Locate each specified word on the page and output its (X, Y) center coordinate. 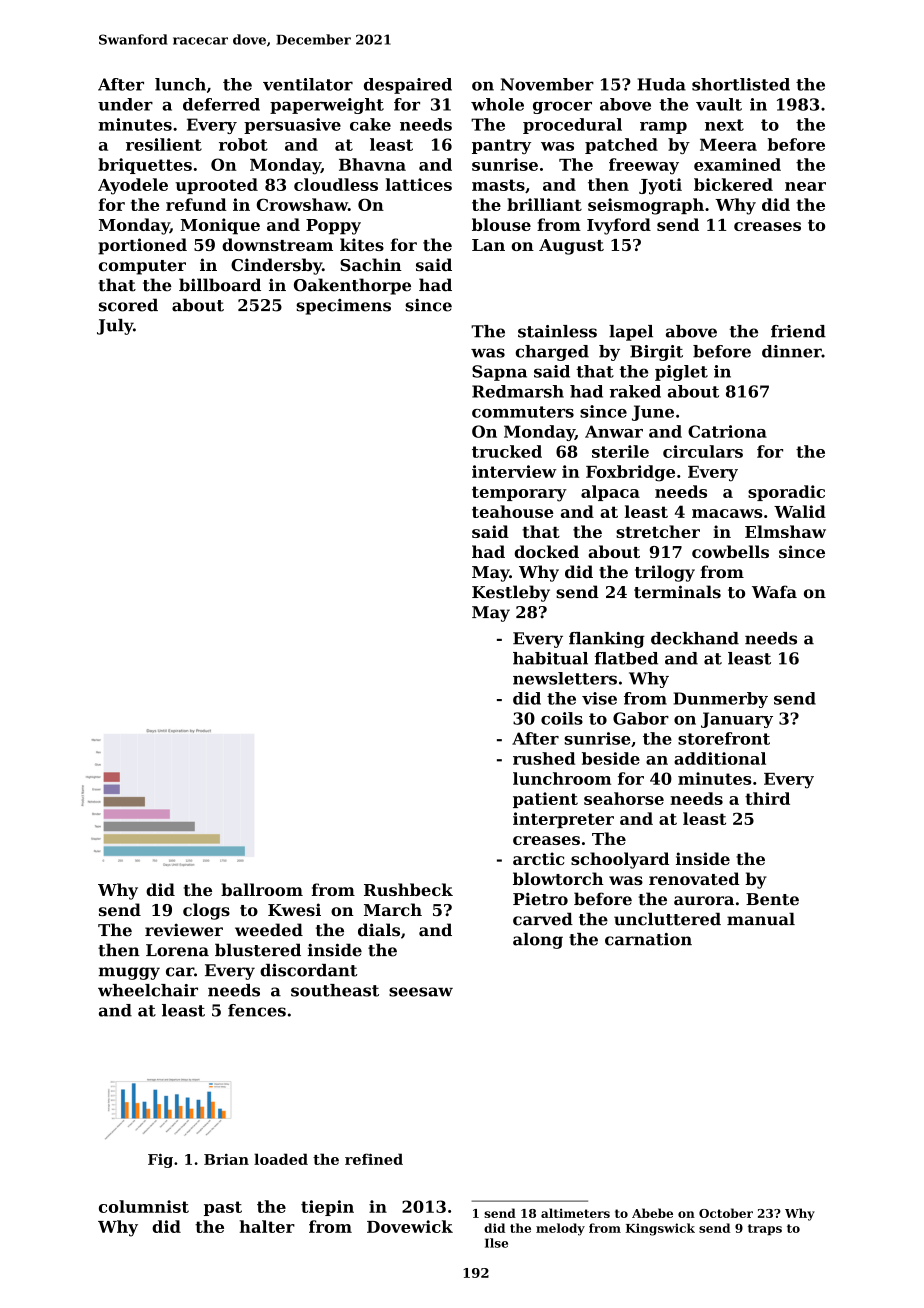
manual (761, 919)
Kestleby (511, 593)
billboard (220, 285)
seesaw (421, 992)
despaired (408, 86)
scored (128, 305)
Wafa (774, 591)
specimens (343, 307)
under (125, 104)
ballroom (262, 889)
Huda (661, 84)
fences (257, 1010)
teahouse (513, 511)
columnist (144, 1206)
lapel (631, 333)
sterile (620, 451)
